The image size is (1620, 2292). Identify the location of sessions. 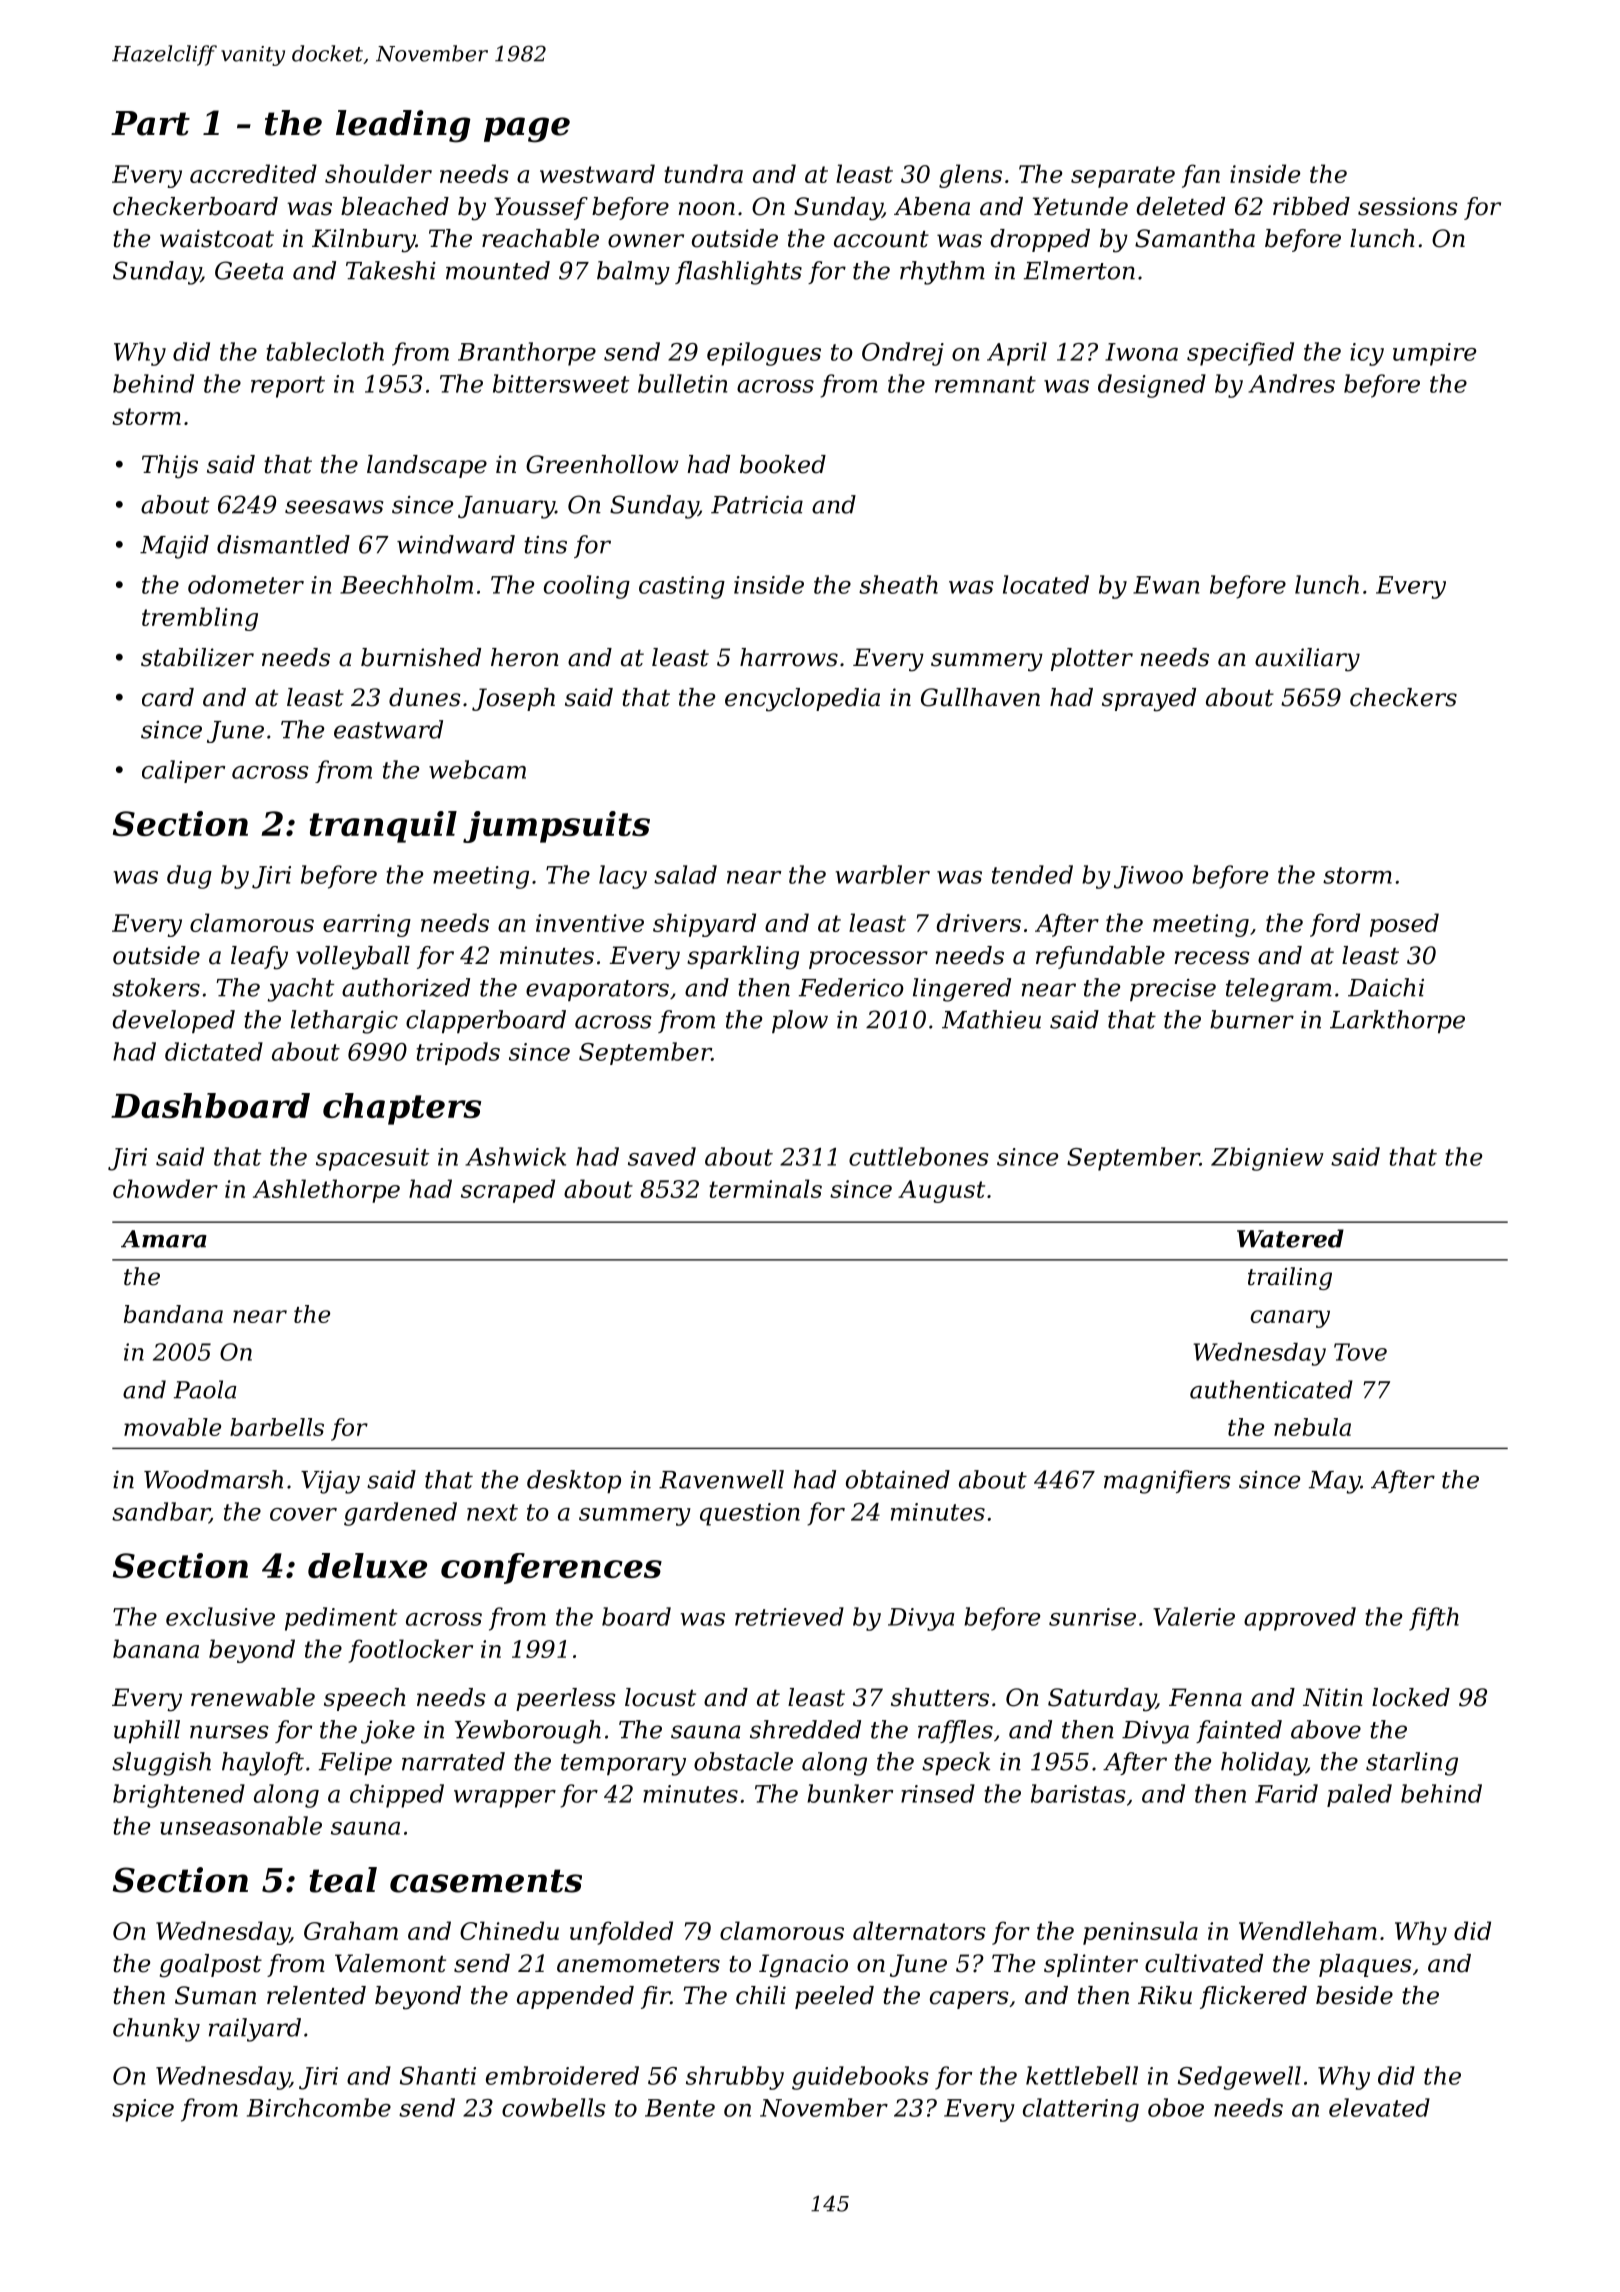
(1408, 206).
